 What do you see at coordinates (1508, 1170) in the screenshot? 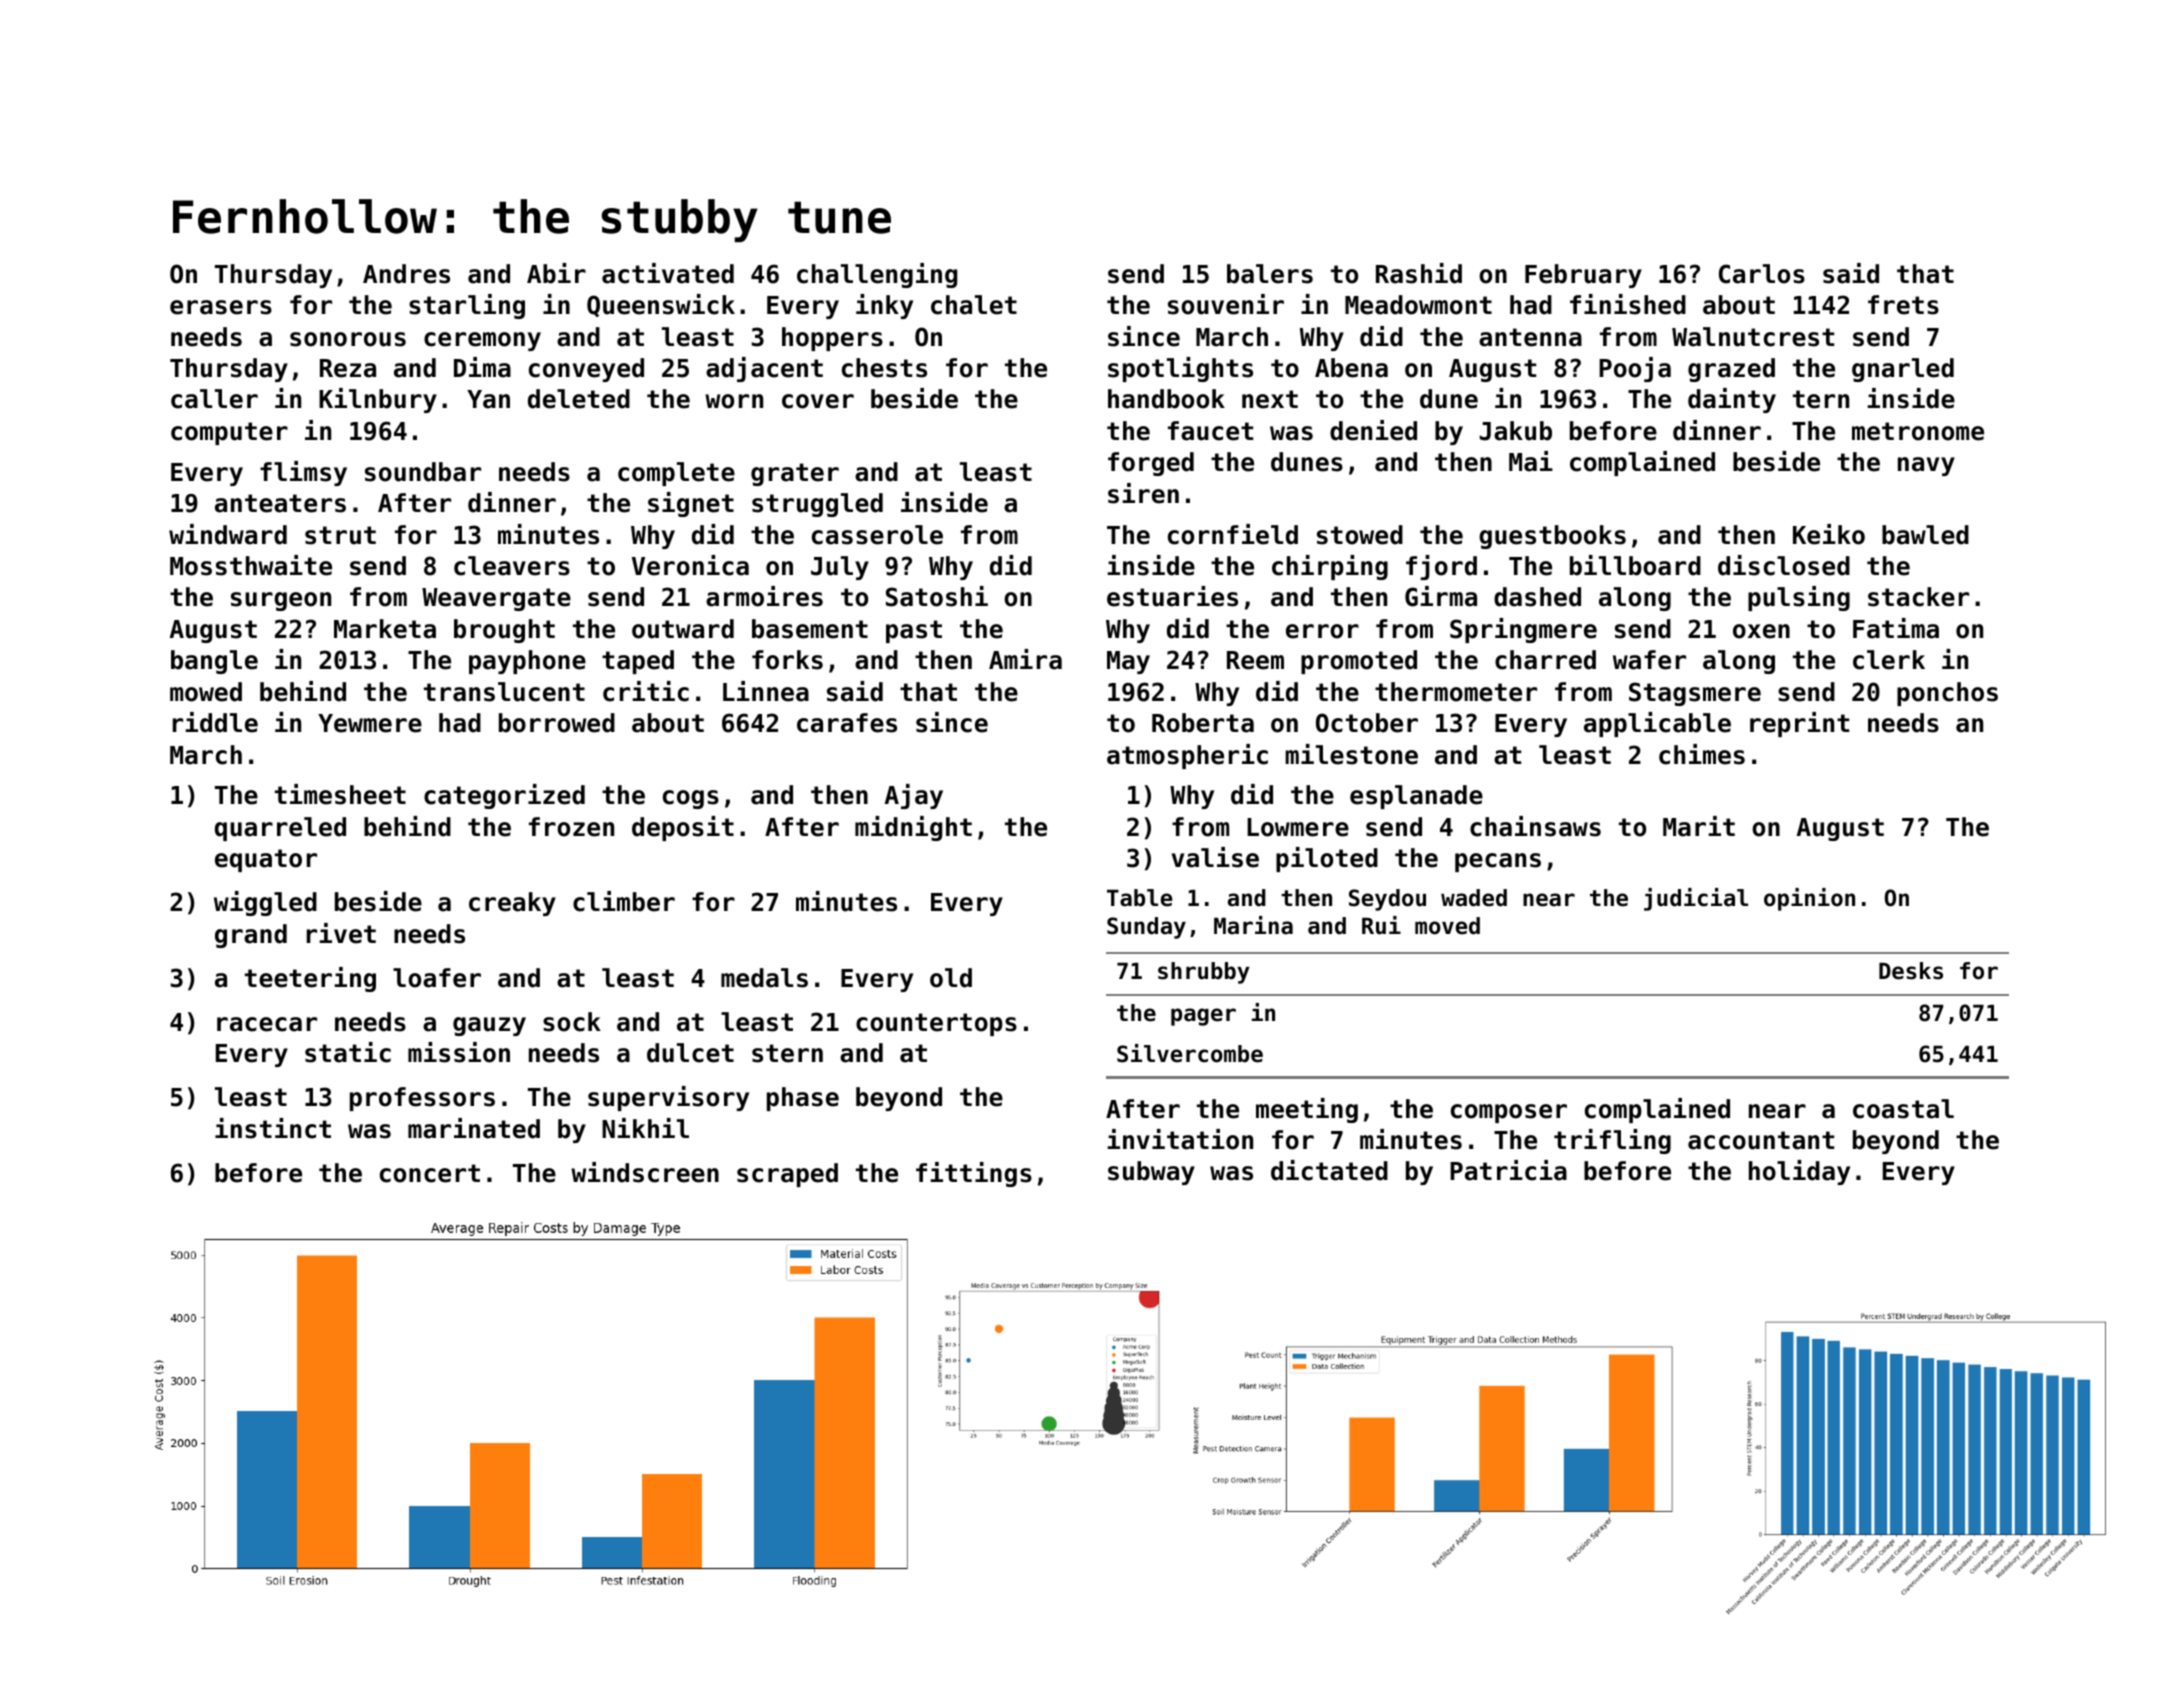
I see `Patricia` at bounding box center [1508, 1170].
